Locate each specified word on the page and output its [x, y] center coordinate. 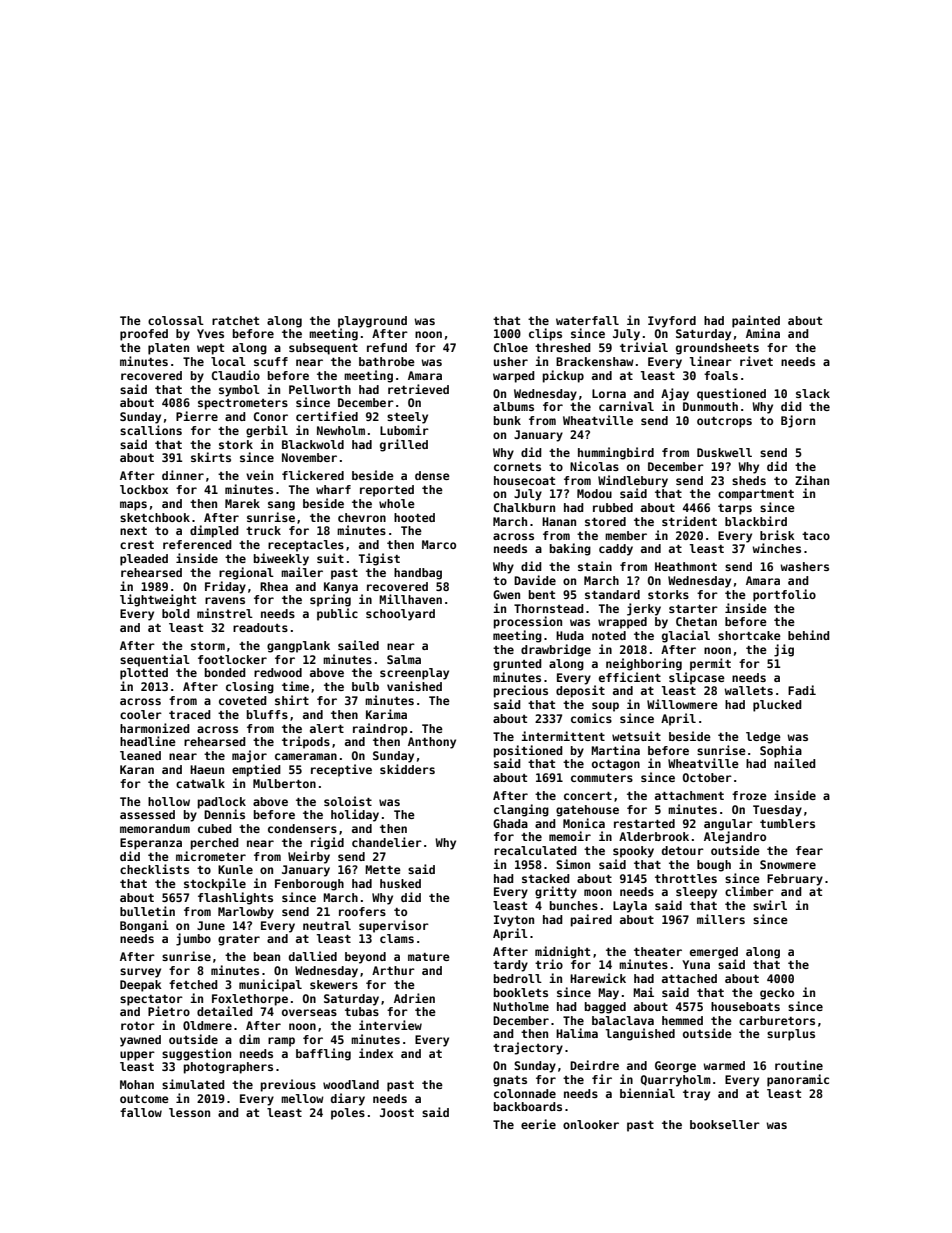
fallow [141, 1112]
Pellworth [320, 389]
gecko [777, 994]
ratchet [235, 320]
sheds [749, 480]
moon [598, 892]
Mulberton [284, 783]
